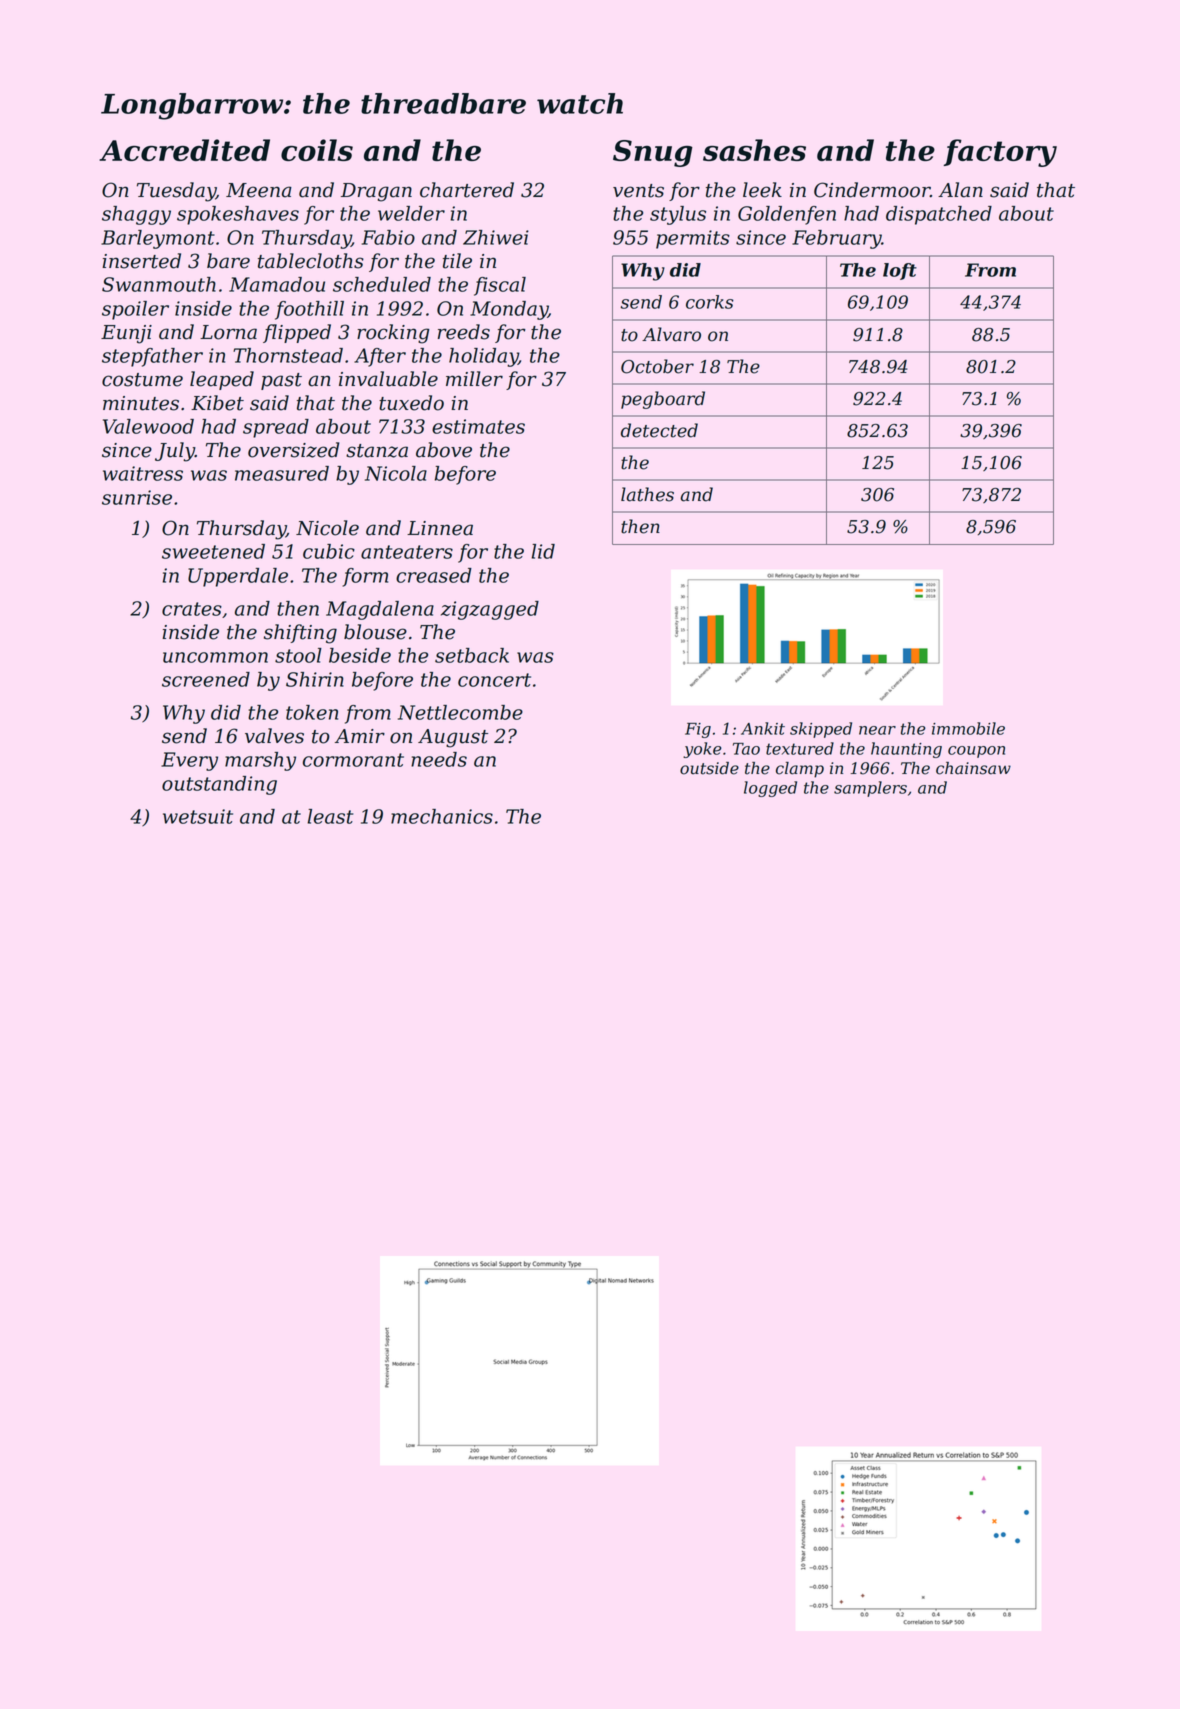 The width and height of the image is (1180, 1709). What do you see at coordinates (360, 736) in the image?
I see `Amir` at bounding box center [360, 736].
